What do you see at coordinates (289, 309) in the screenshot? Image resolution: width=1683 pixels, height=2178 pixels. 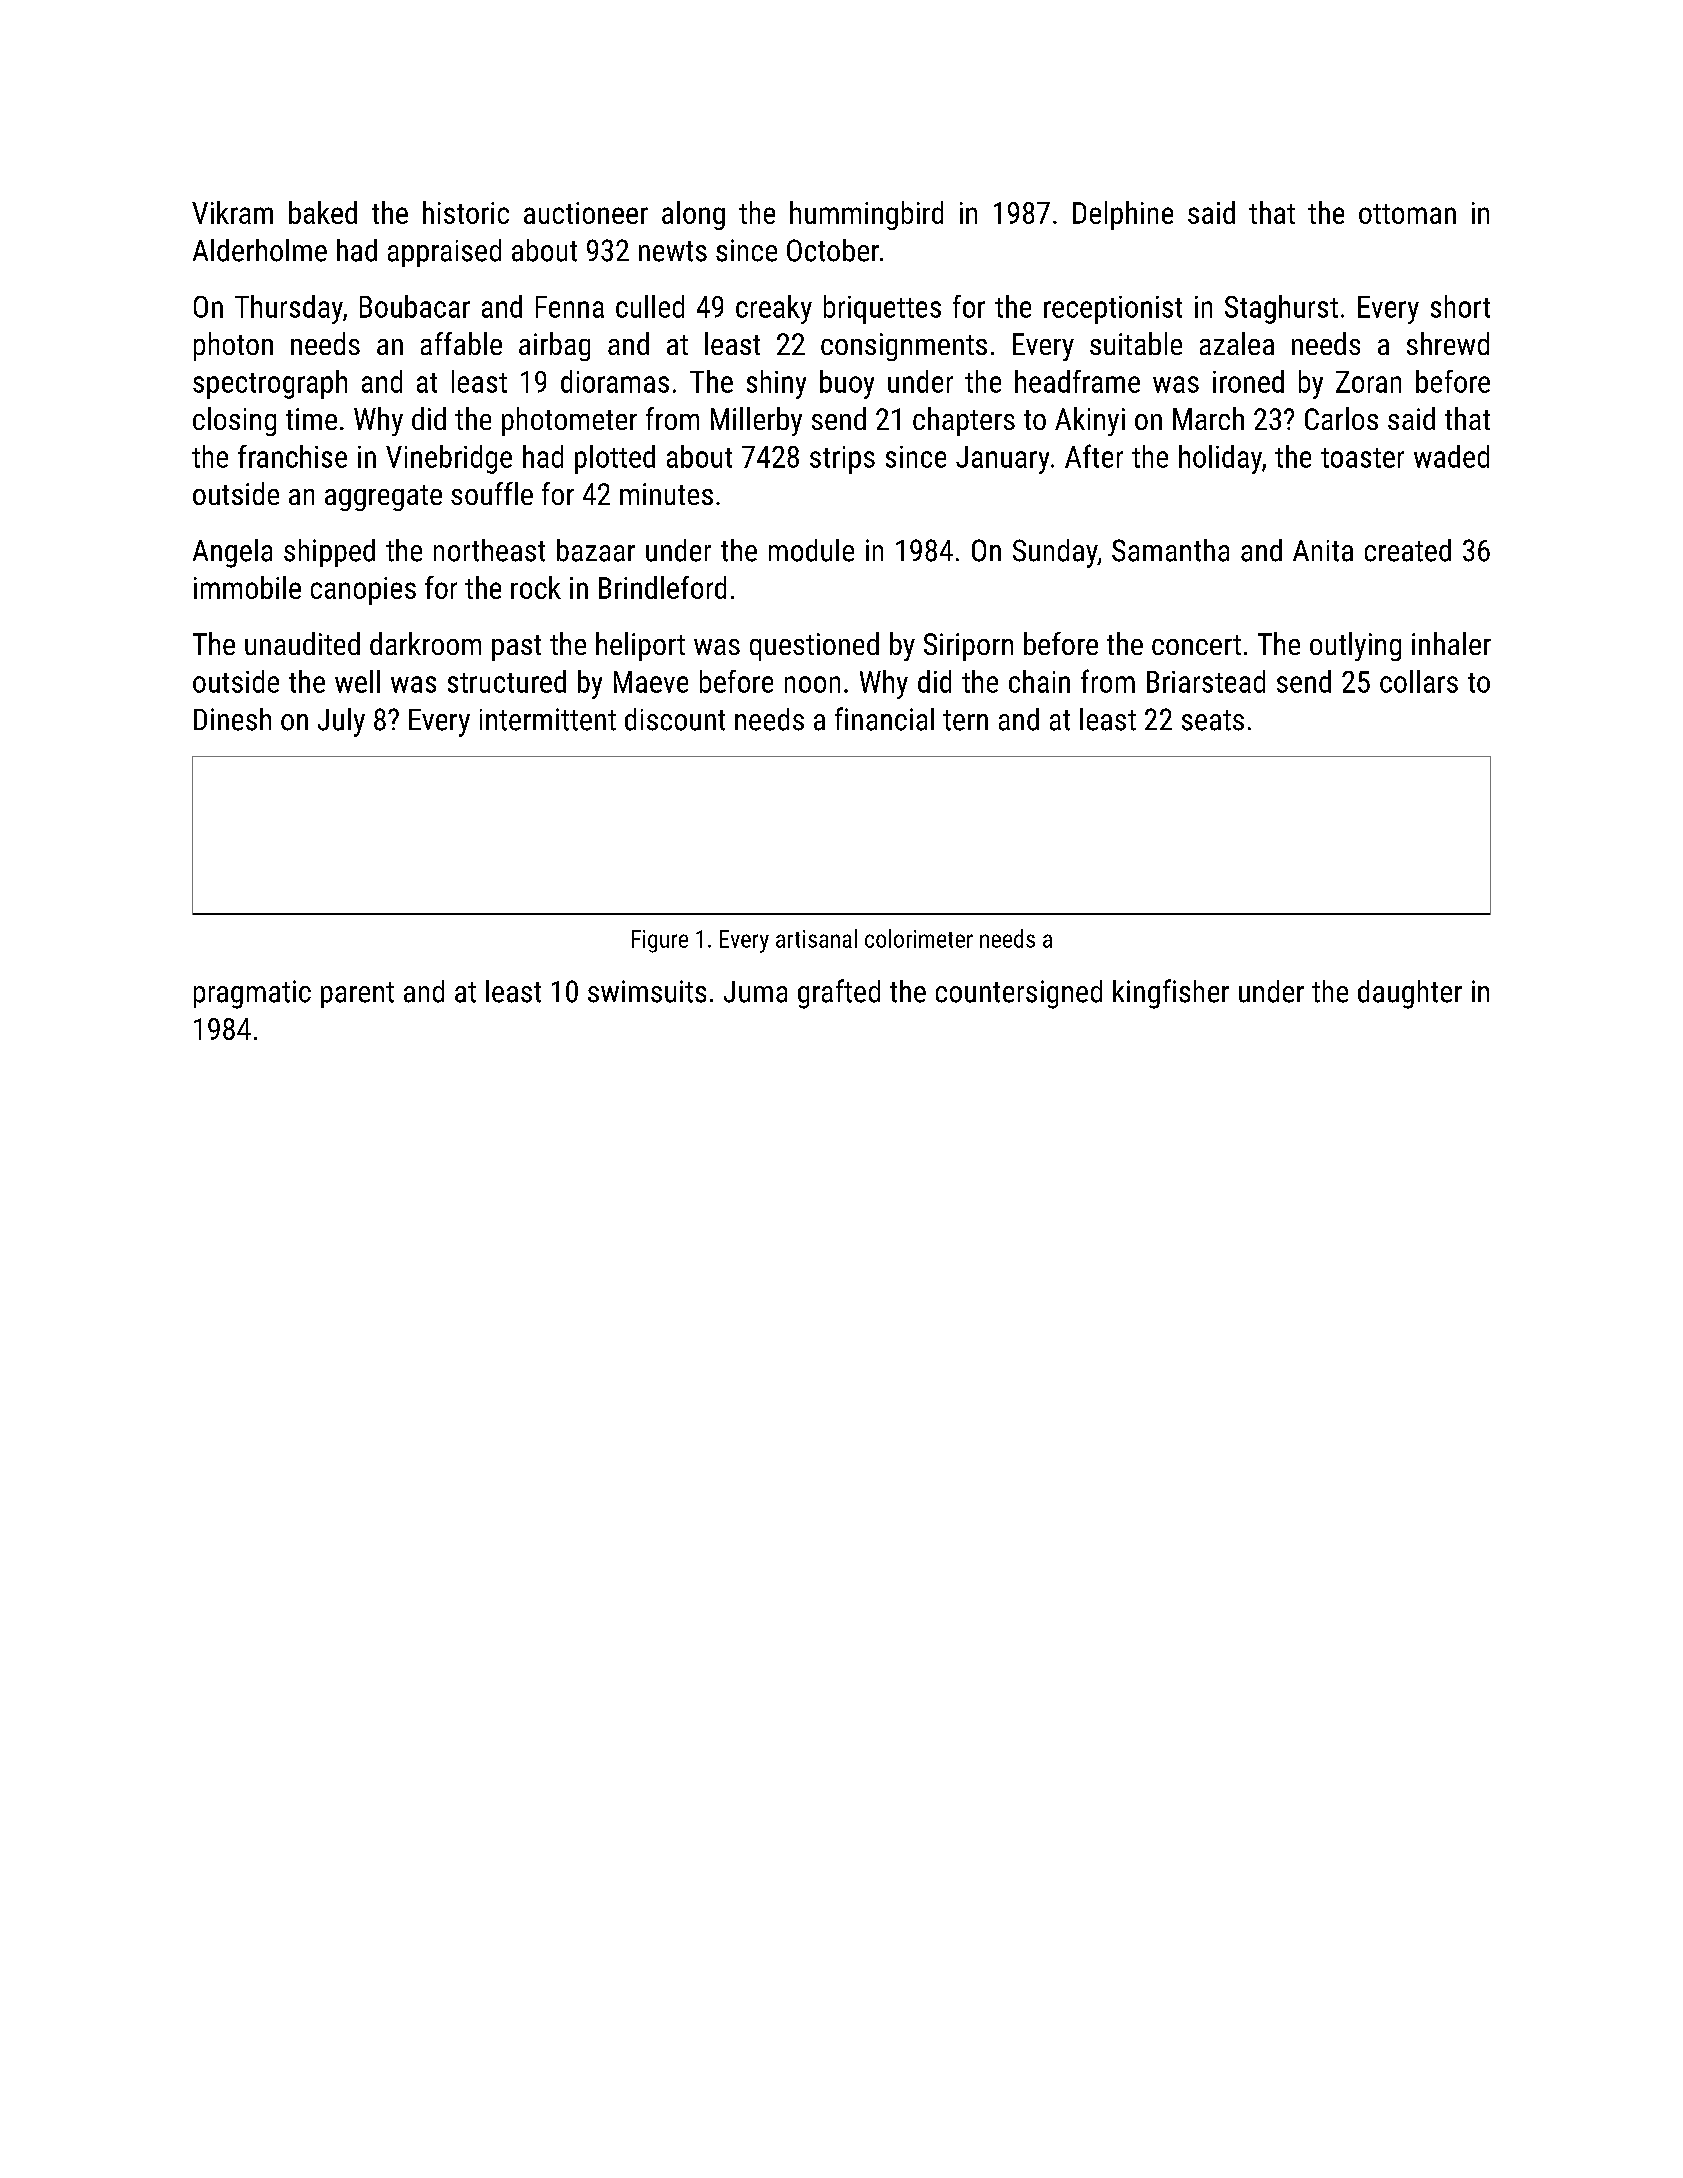 I see `Thursday` at bounding box center [289, 309].
